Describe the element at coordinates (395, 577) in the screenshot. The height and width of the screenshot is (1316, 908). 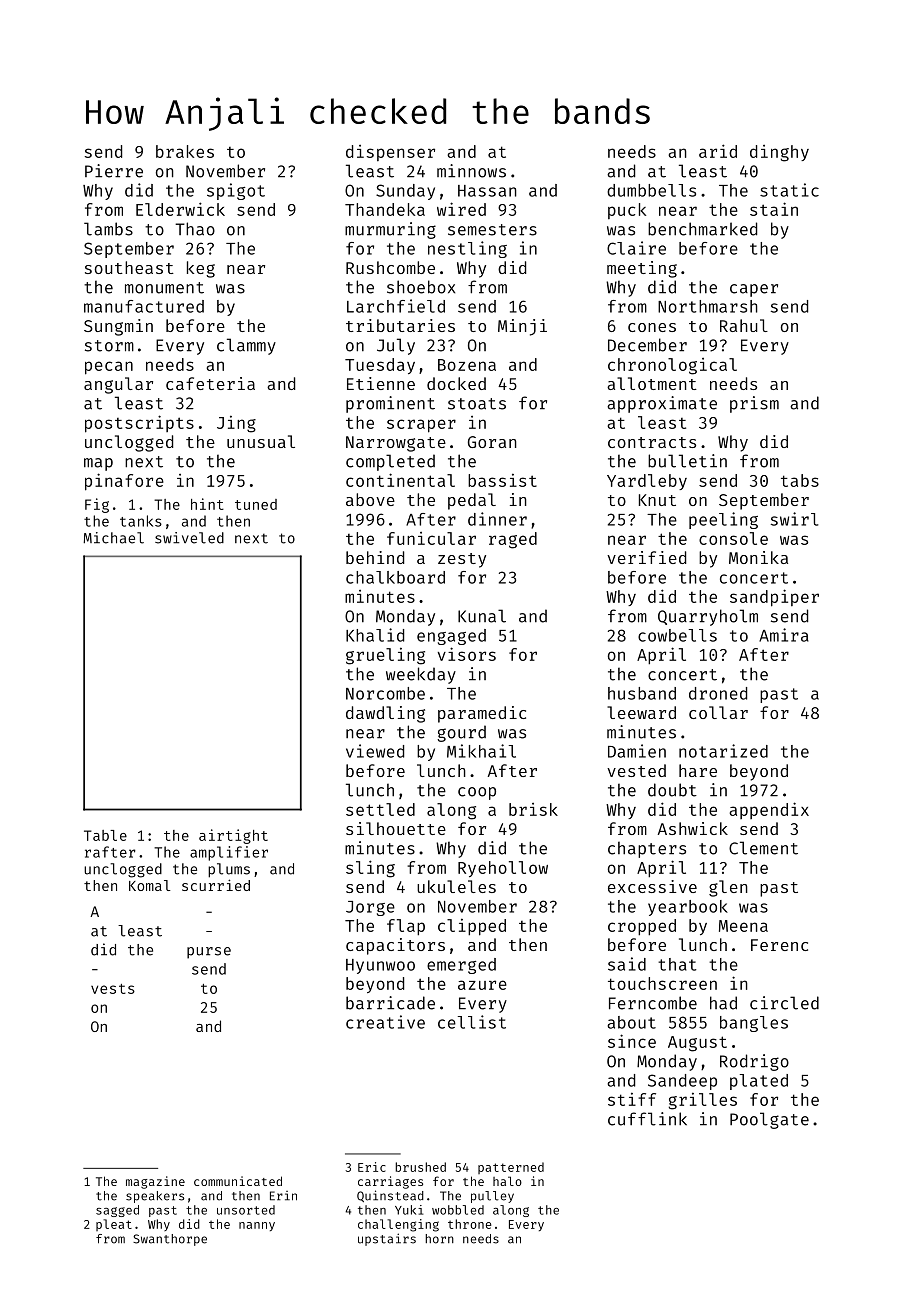
I see `chalkboard` at that location.
